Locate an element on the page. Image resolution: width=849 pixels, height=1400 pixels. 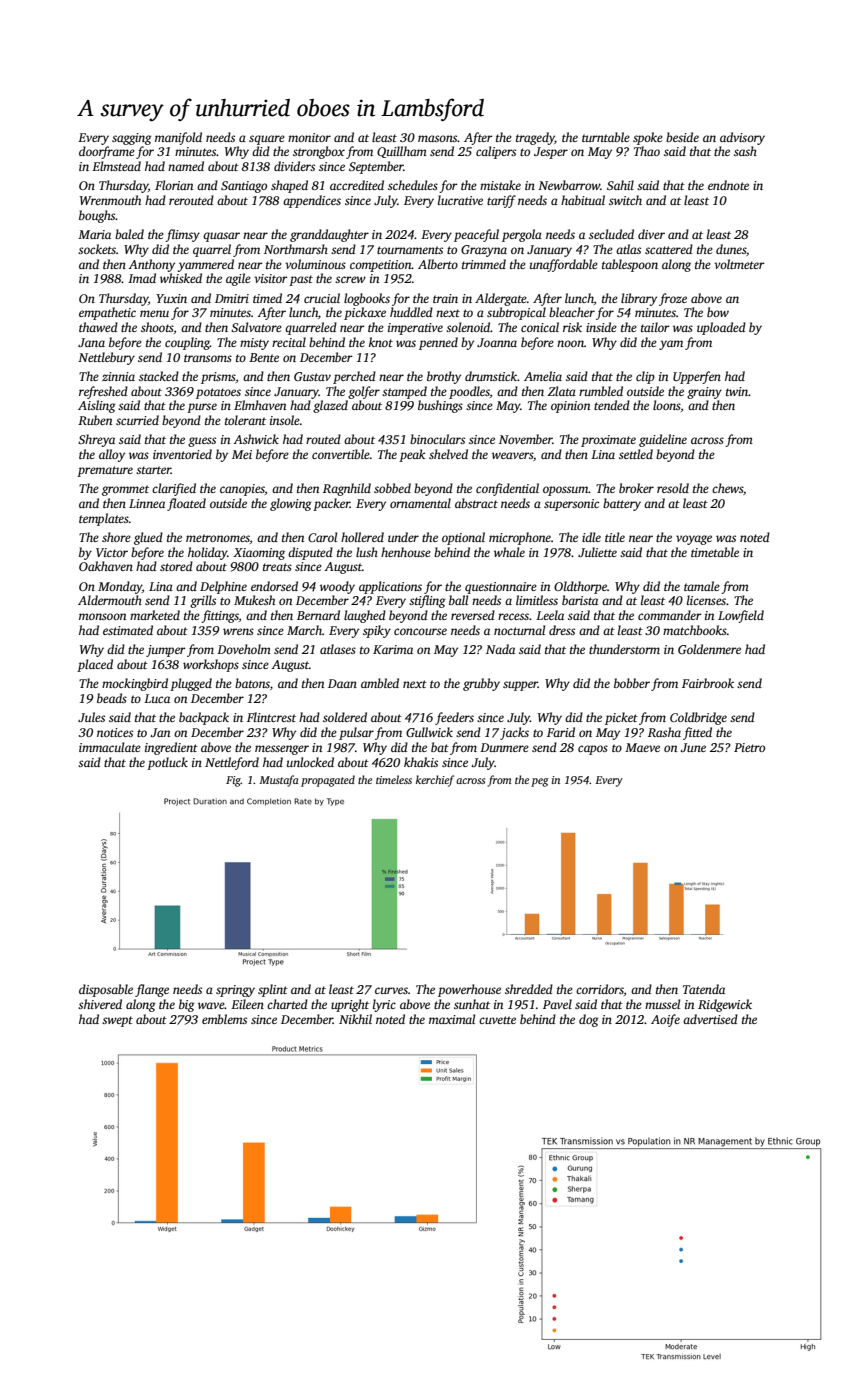
stamped is located at coordinates (404, 392).
